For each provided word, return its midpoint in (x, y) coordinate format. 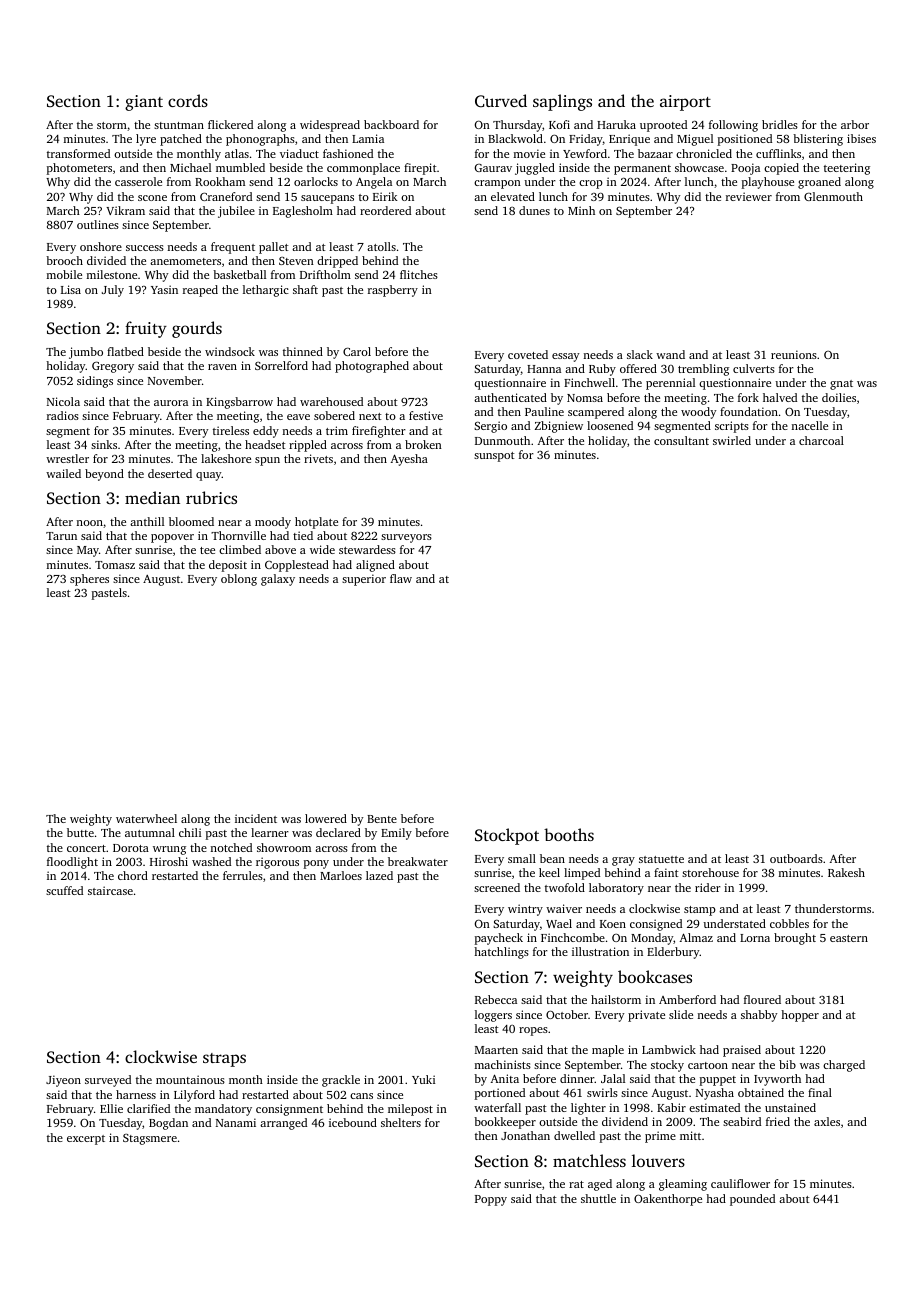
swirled (732, 440)
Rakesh (846, 872)
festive (426, 415)
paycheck (498, 939)
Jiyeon (63, 1081)
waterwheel (146, 818)
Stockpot (507, 836)
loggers (493, 1016)
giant (144, 103)
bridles (780, 124)
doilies (839, 397)
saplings (562, 102)
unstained (790, 1107)
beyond (104, 475)
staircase (110, 890)
